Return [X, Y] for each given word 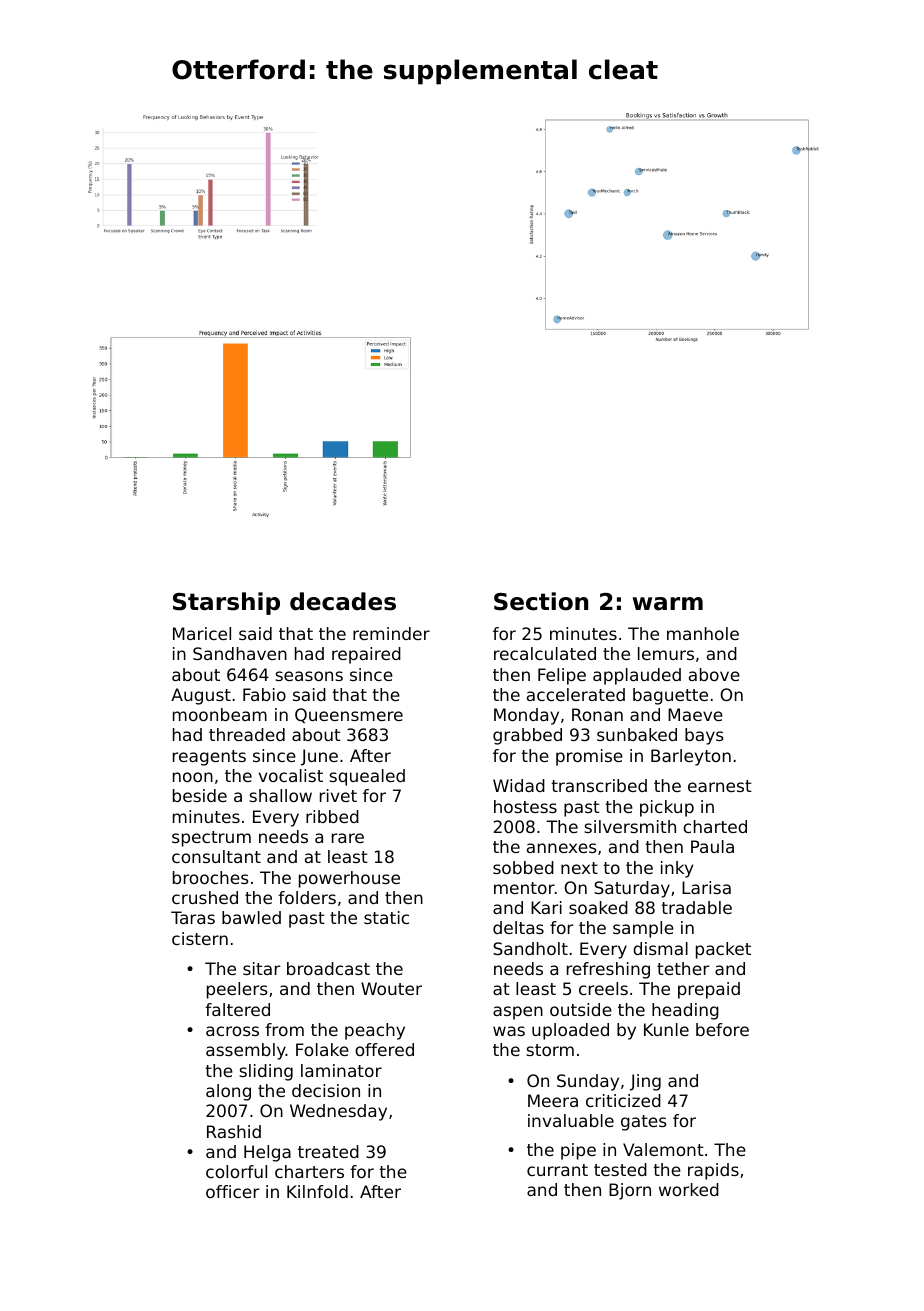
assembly [246, 1051]
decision [326, 1090]
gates [644, 1123]
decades [343, 601]
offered [384, 1049]
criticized [623, 1100]
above [714, 674]
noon [193, 777]
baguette [670, 696]
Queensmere [349, 715]
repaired [366, 655]
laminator [341, 1070]
